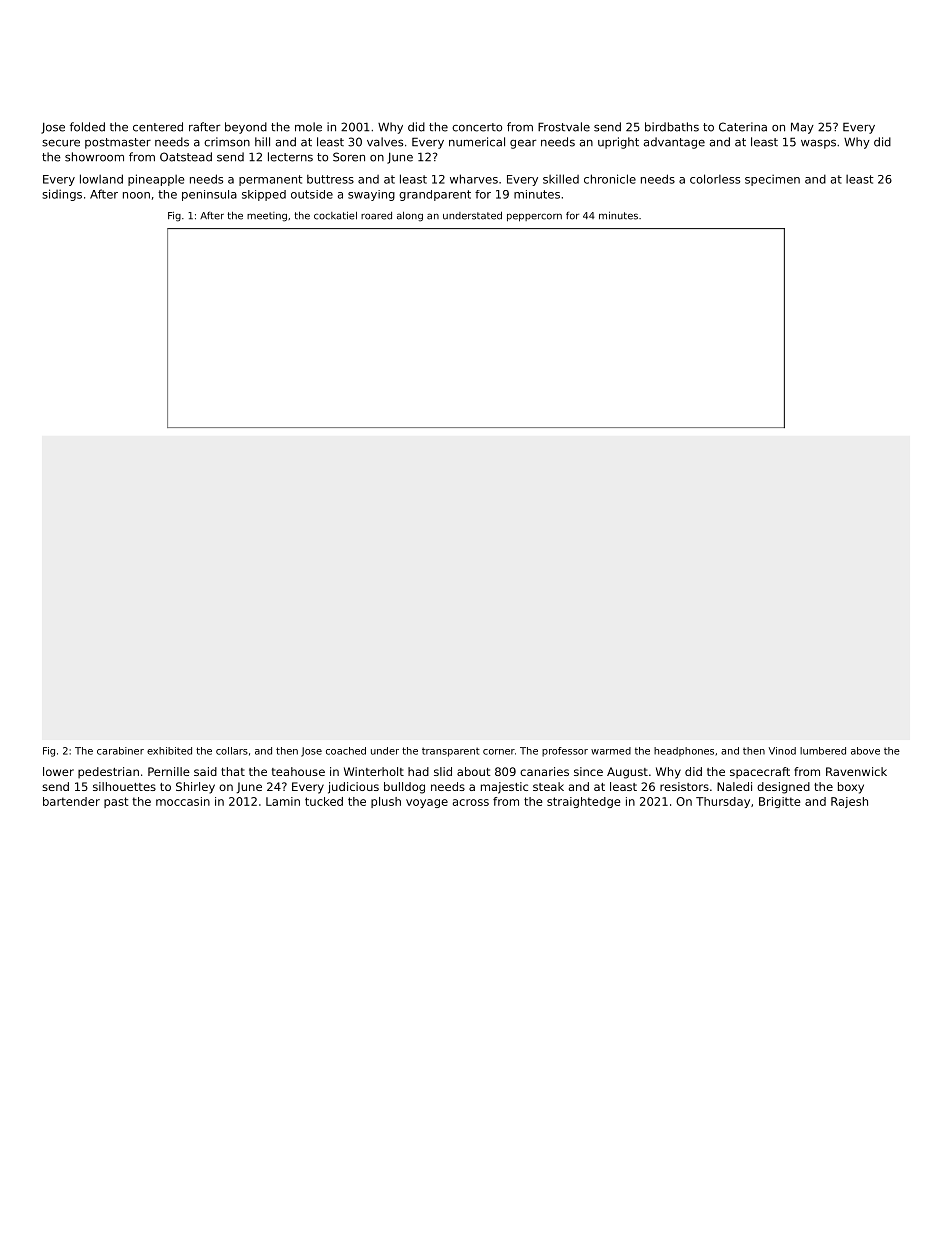  What do you see at coordinates (779, 802) in the screenshot?
I see `Brigitte` at bounding box center [779, 802].
